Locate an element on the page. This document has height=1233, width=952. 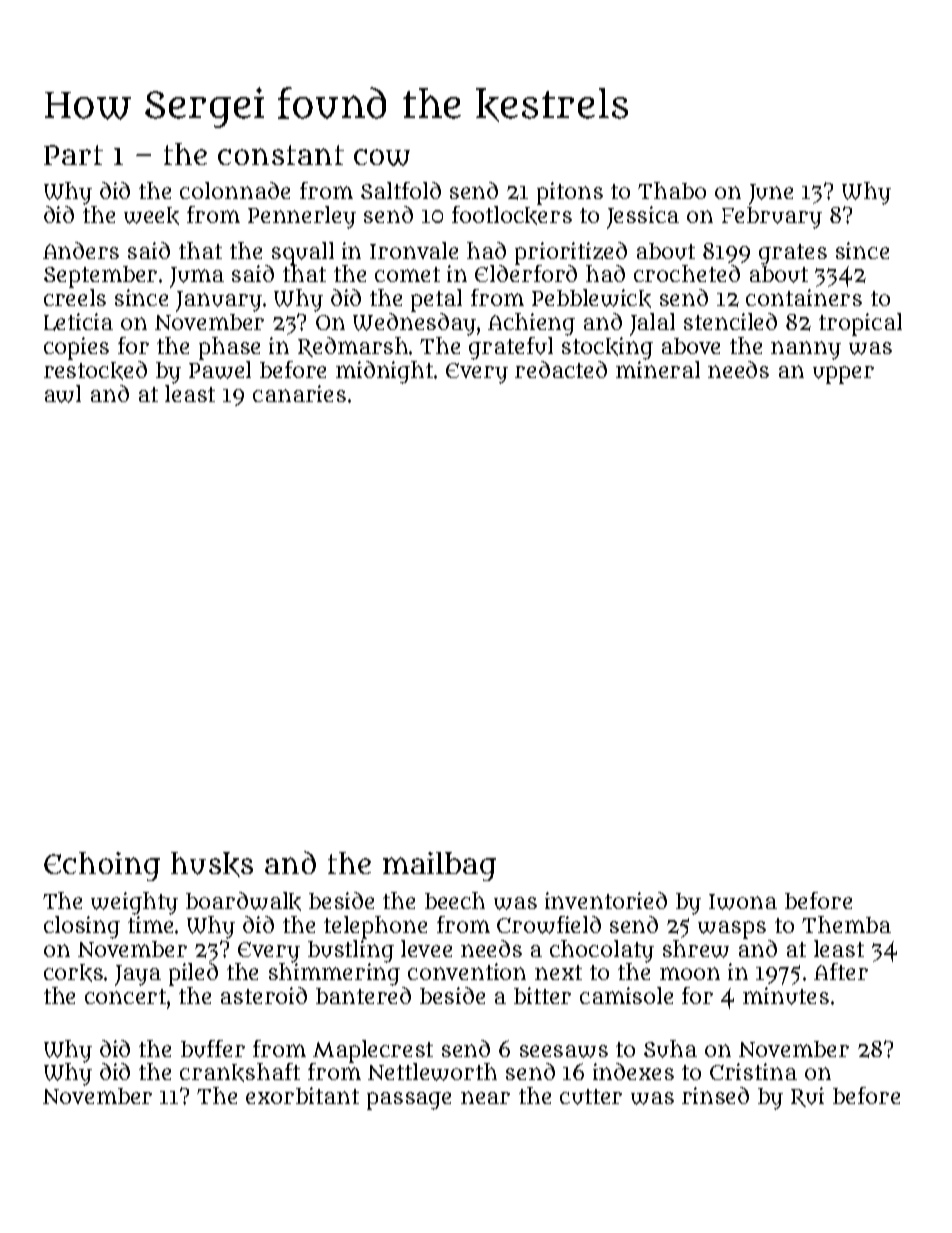
husks is located at coordinates (212, 864).
